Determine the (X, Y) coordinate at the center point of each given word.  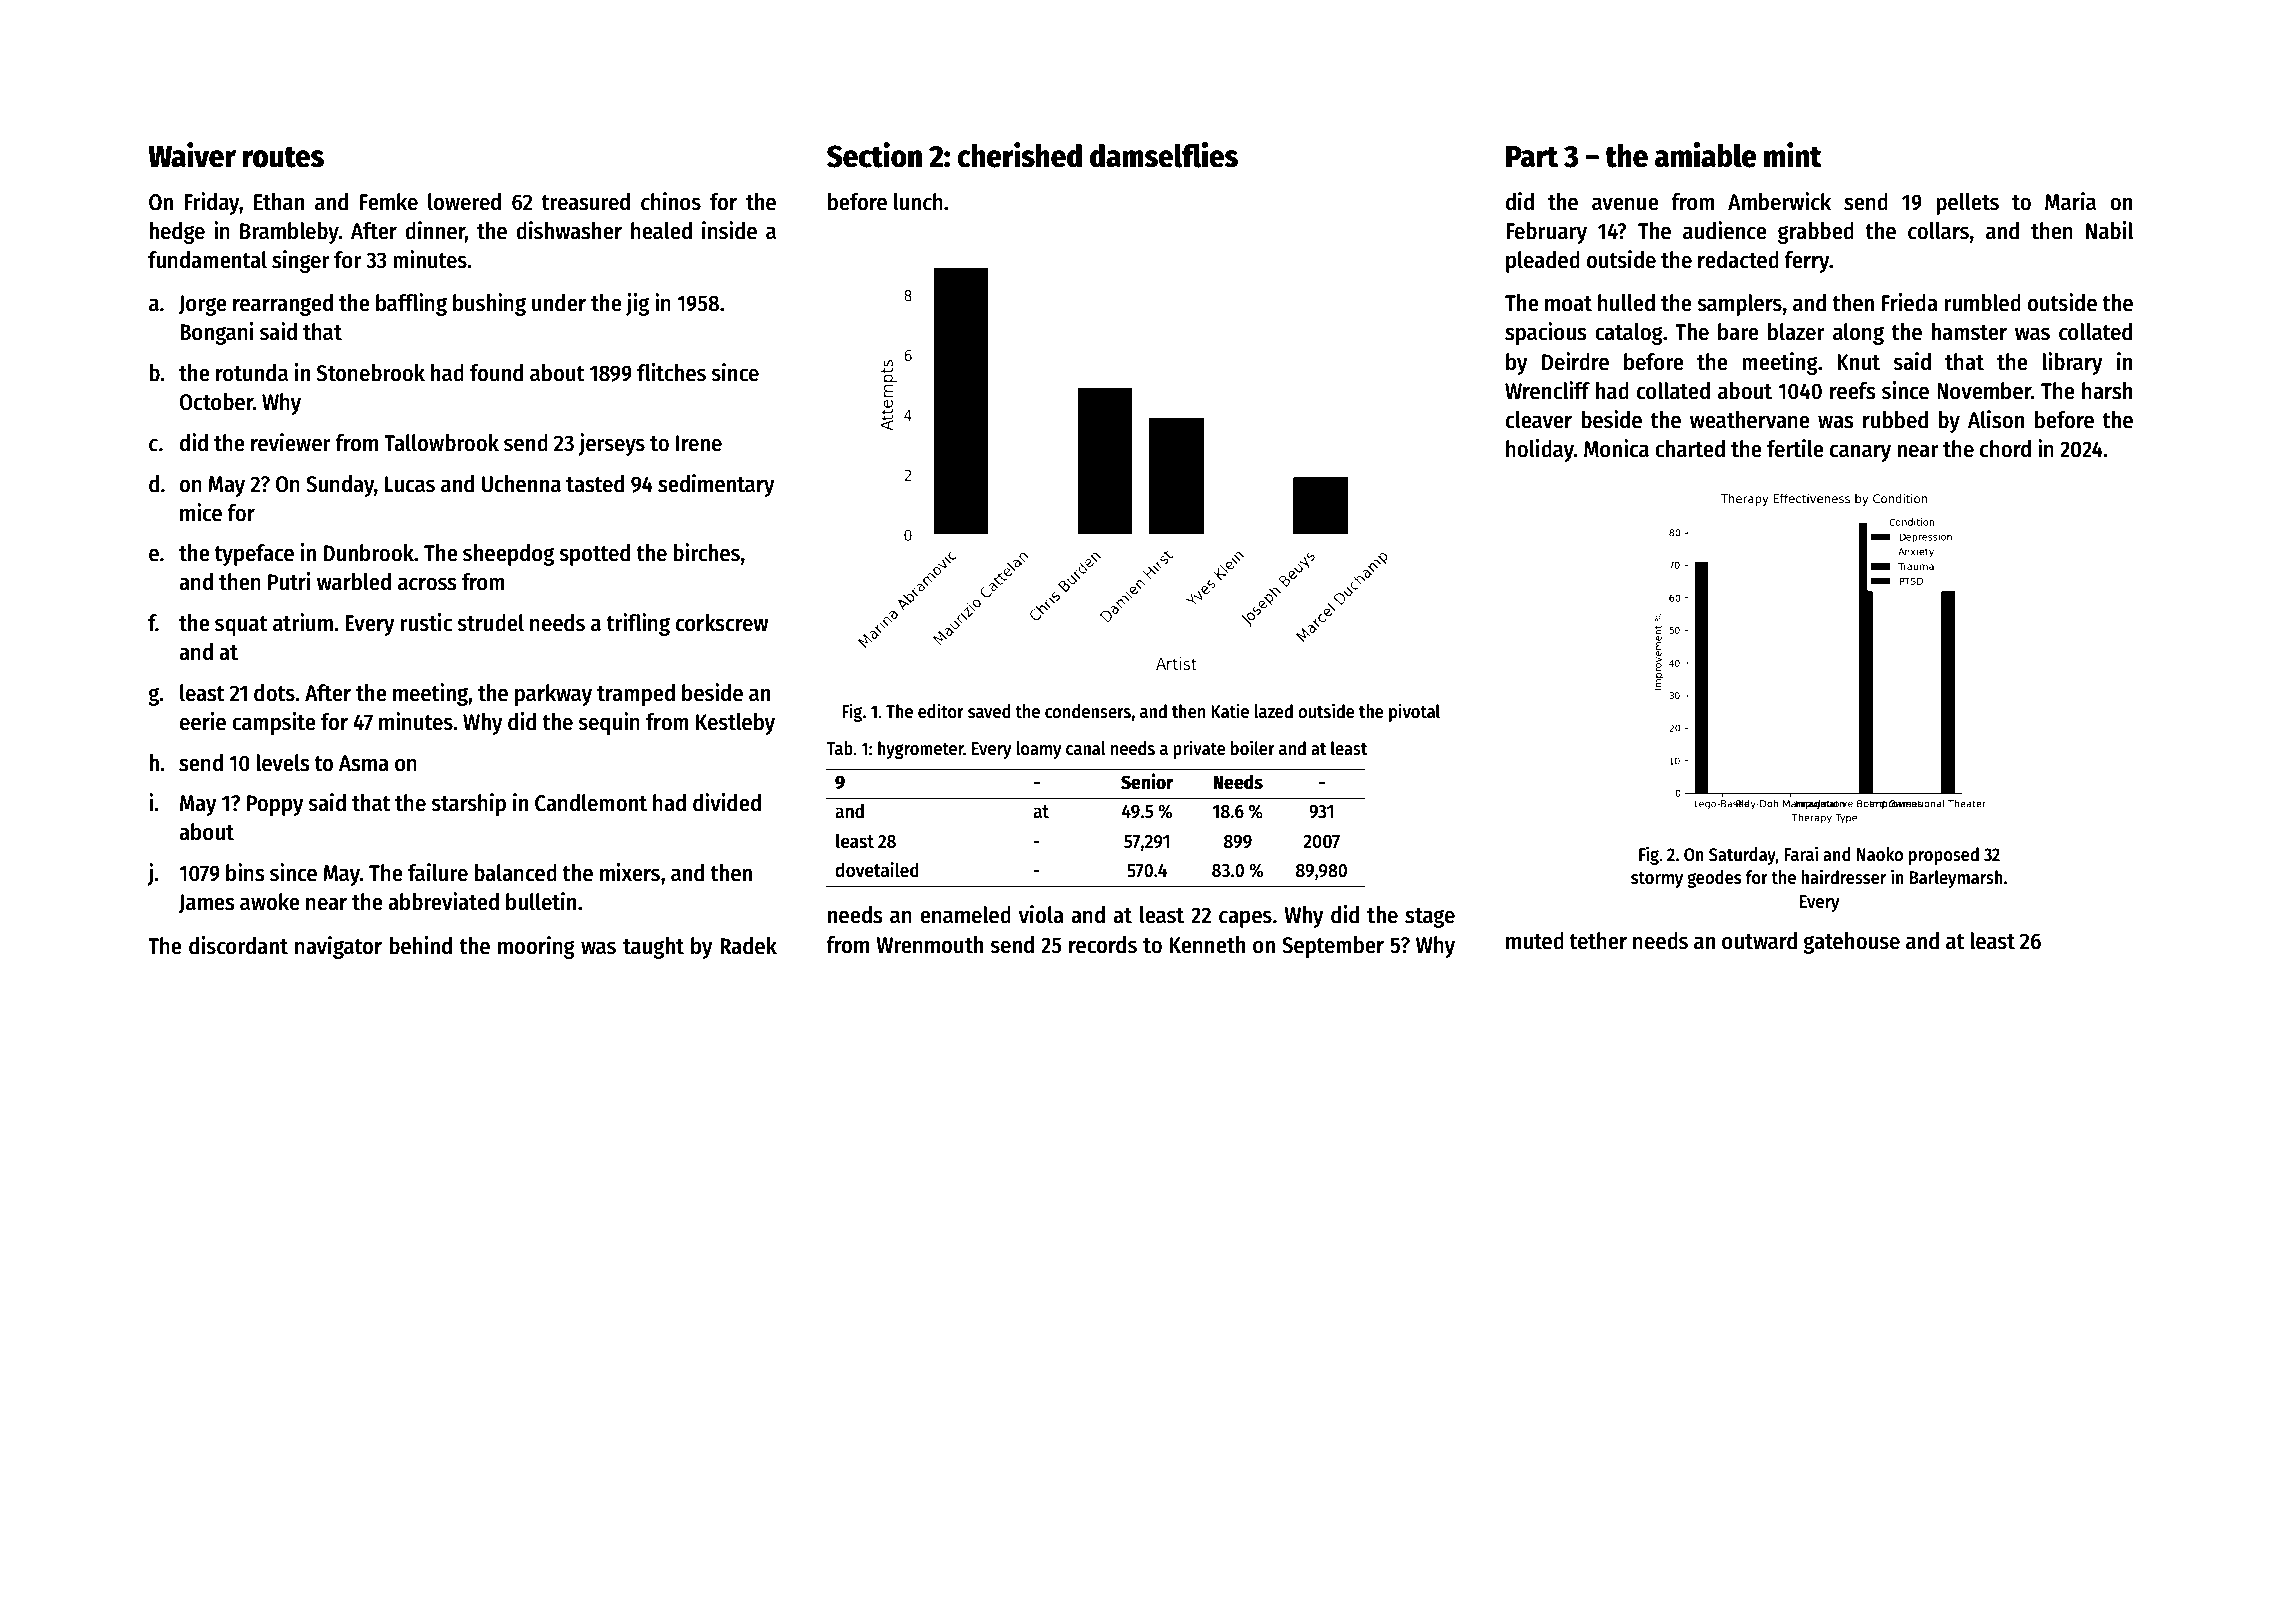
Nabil (2109, 230)
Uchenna (521, 484)
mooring (536, 947)
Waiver (192, 155)
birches (706, 552)
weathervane (1750, 420)
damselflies (1164, 155)
